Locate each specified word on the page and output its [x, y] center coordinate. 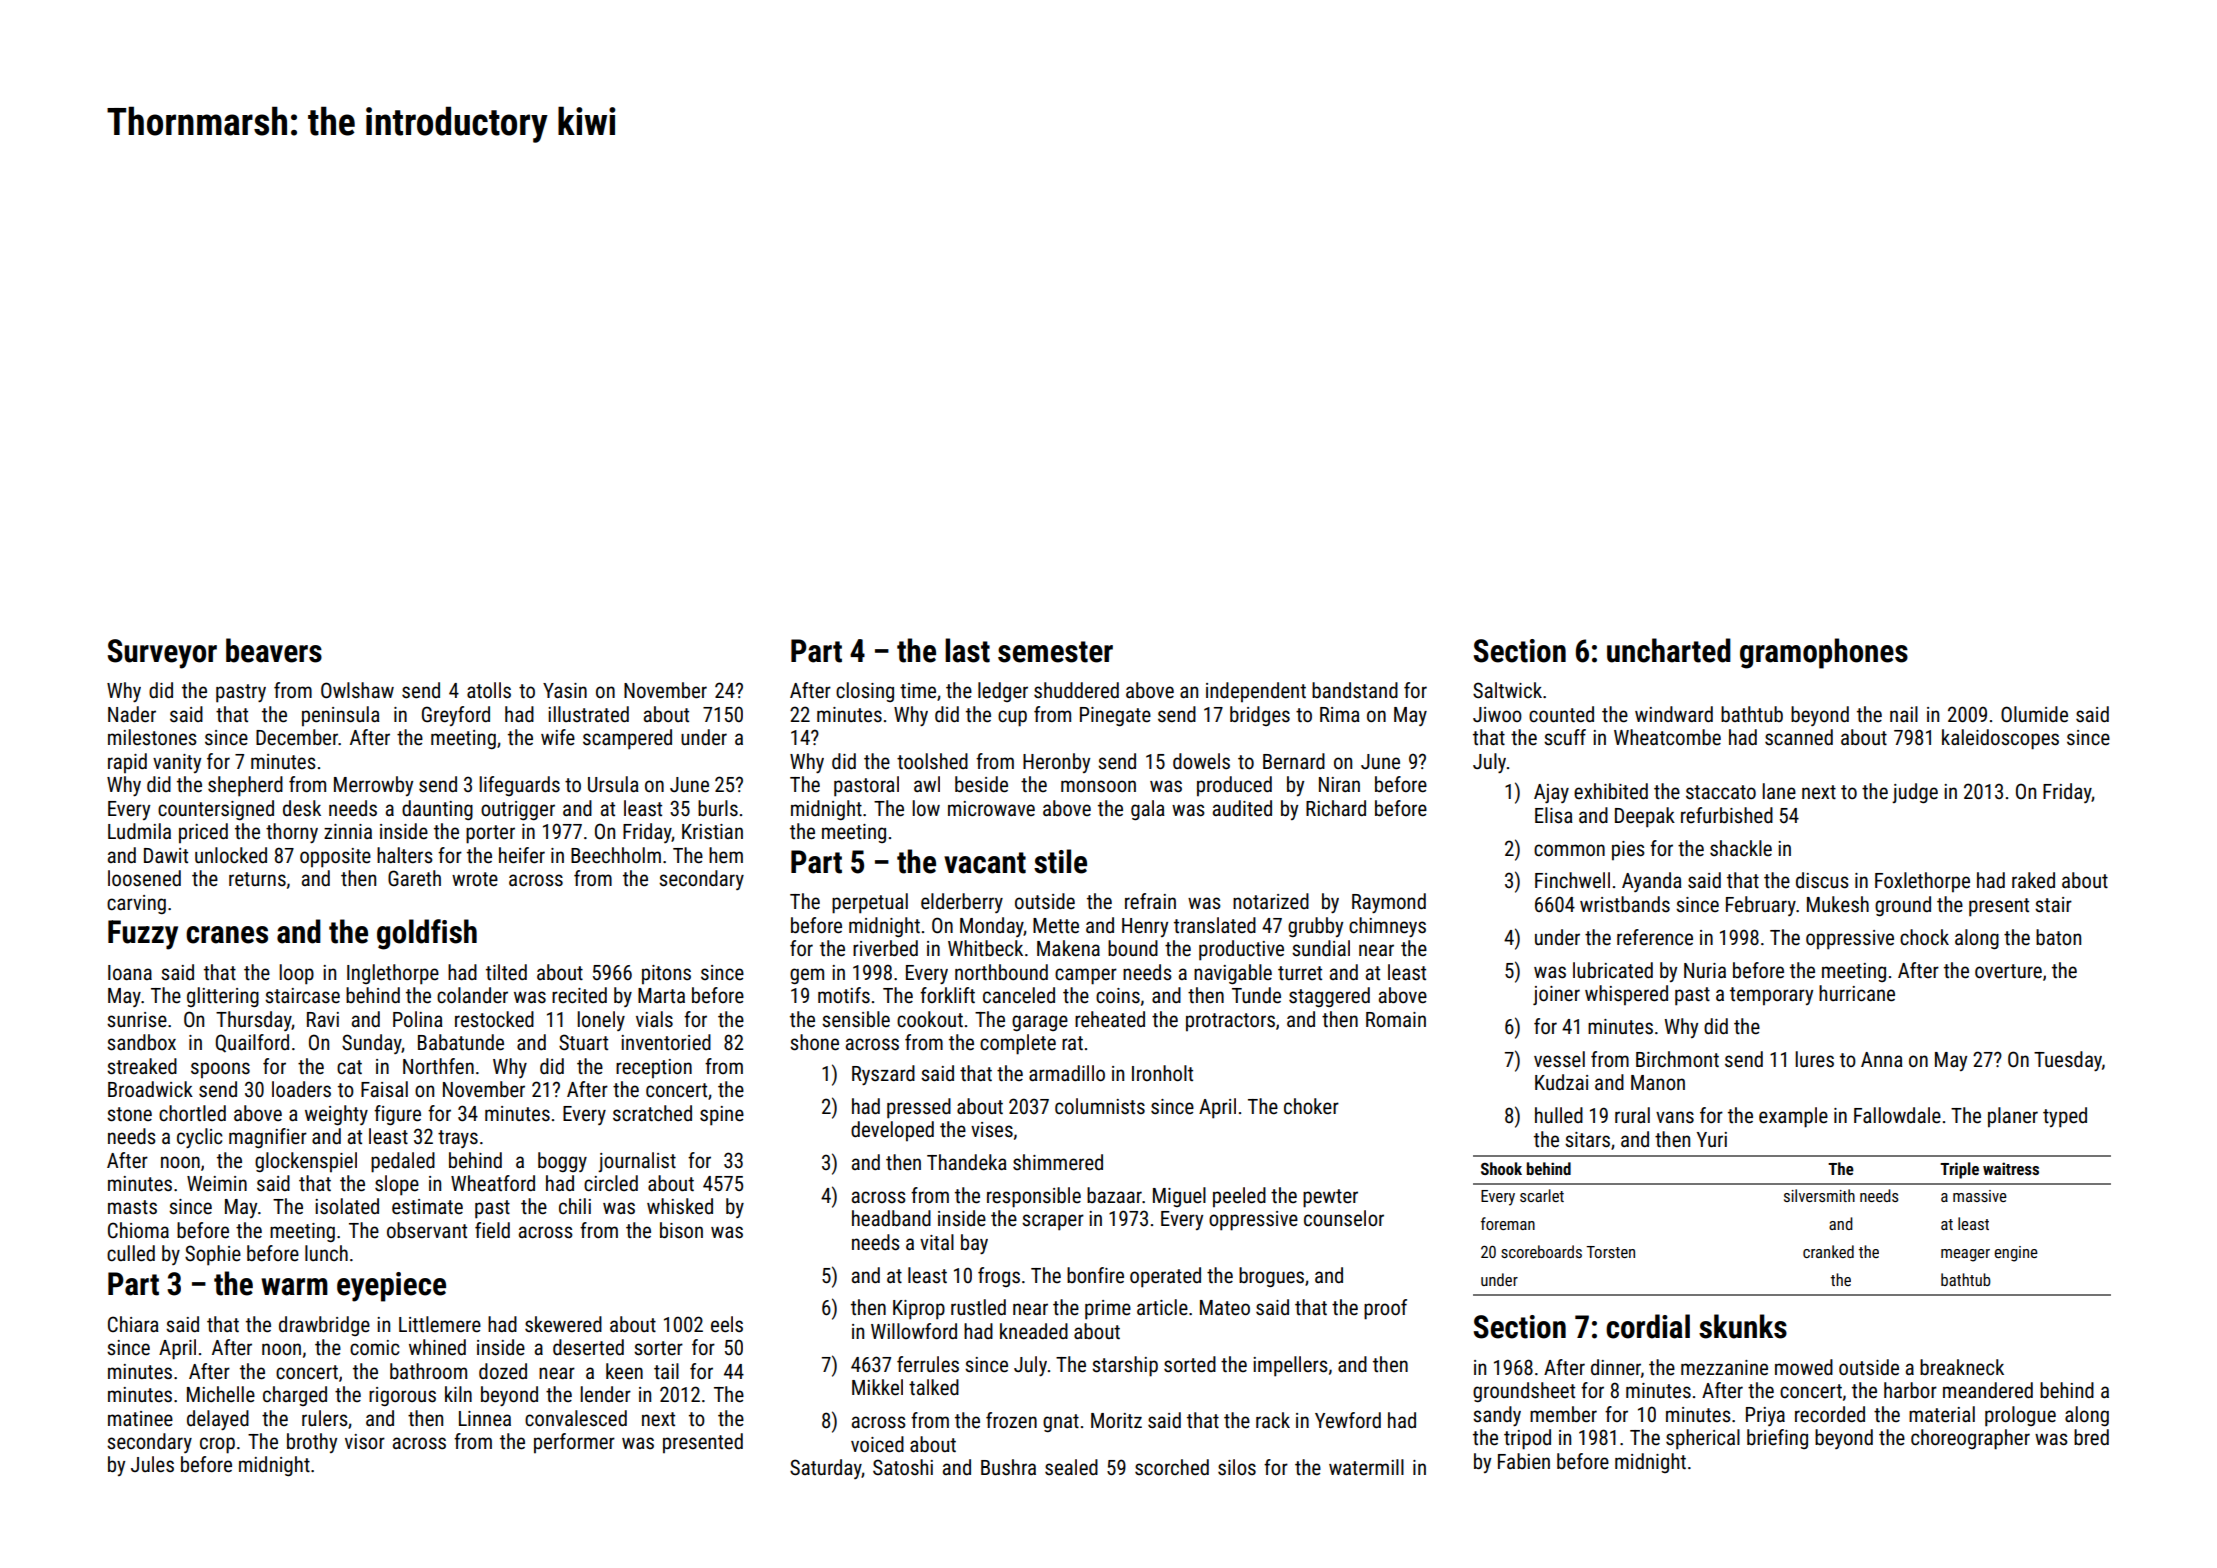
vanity [177, 763]
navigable [1233, 974]
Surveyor [162, 654]
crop [217, 1445]
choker [1311, 1106]
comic [374, 1347]
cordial [1648, 1326]
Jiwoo [1497, 714]
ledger [1003, 692]
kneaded [1034, 1331]
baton [2058, 937]
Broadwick [150, 1089]
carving [136, 904]
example [1793, 1117]
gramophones [1824, 653]
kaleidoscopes [2000, 739]
